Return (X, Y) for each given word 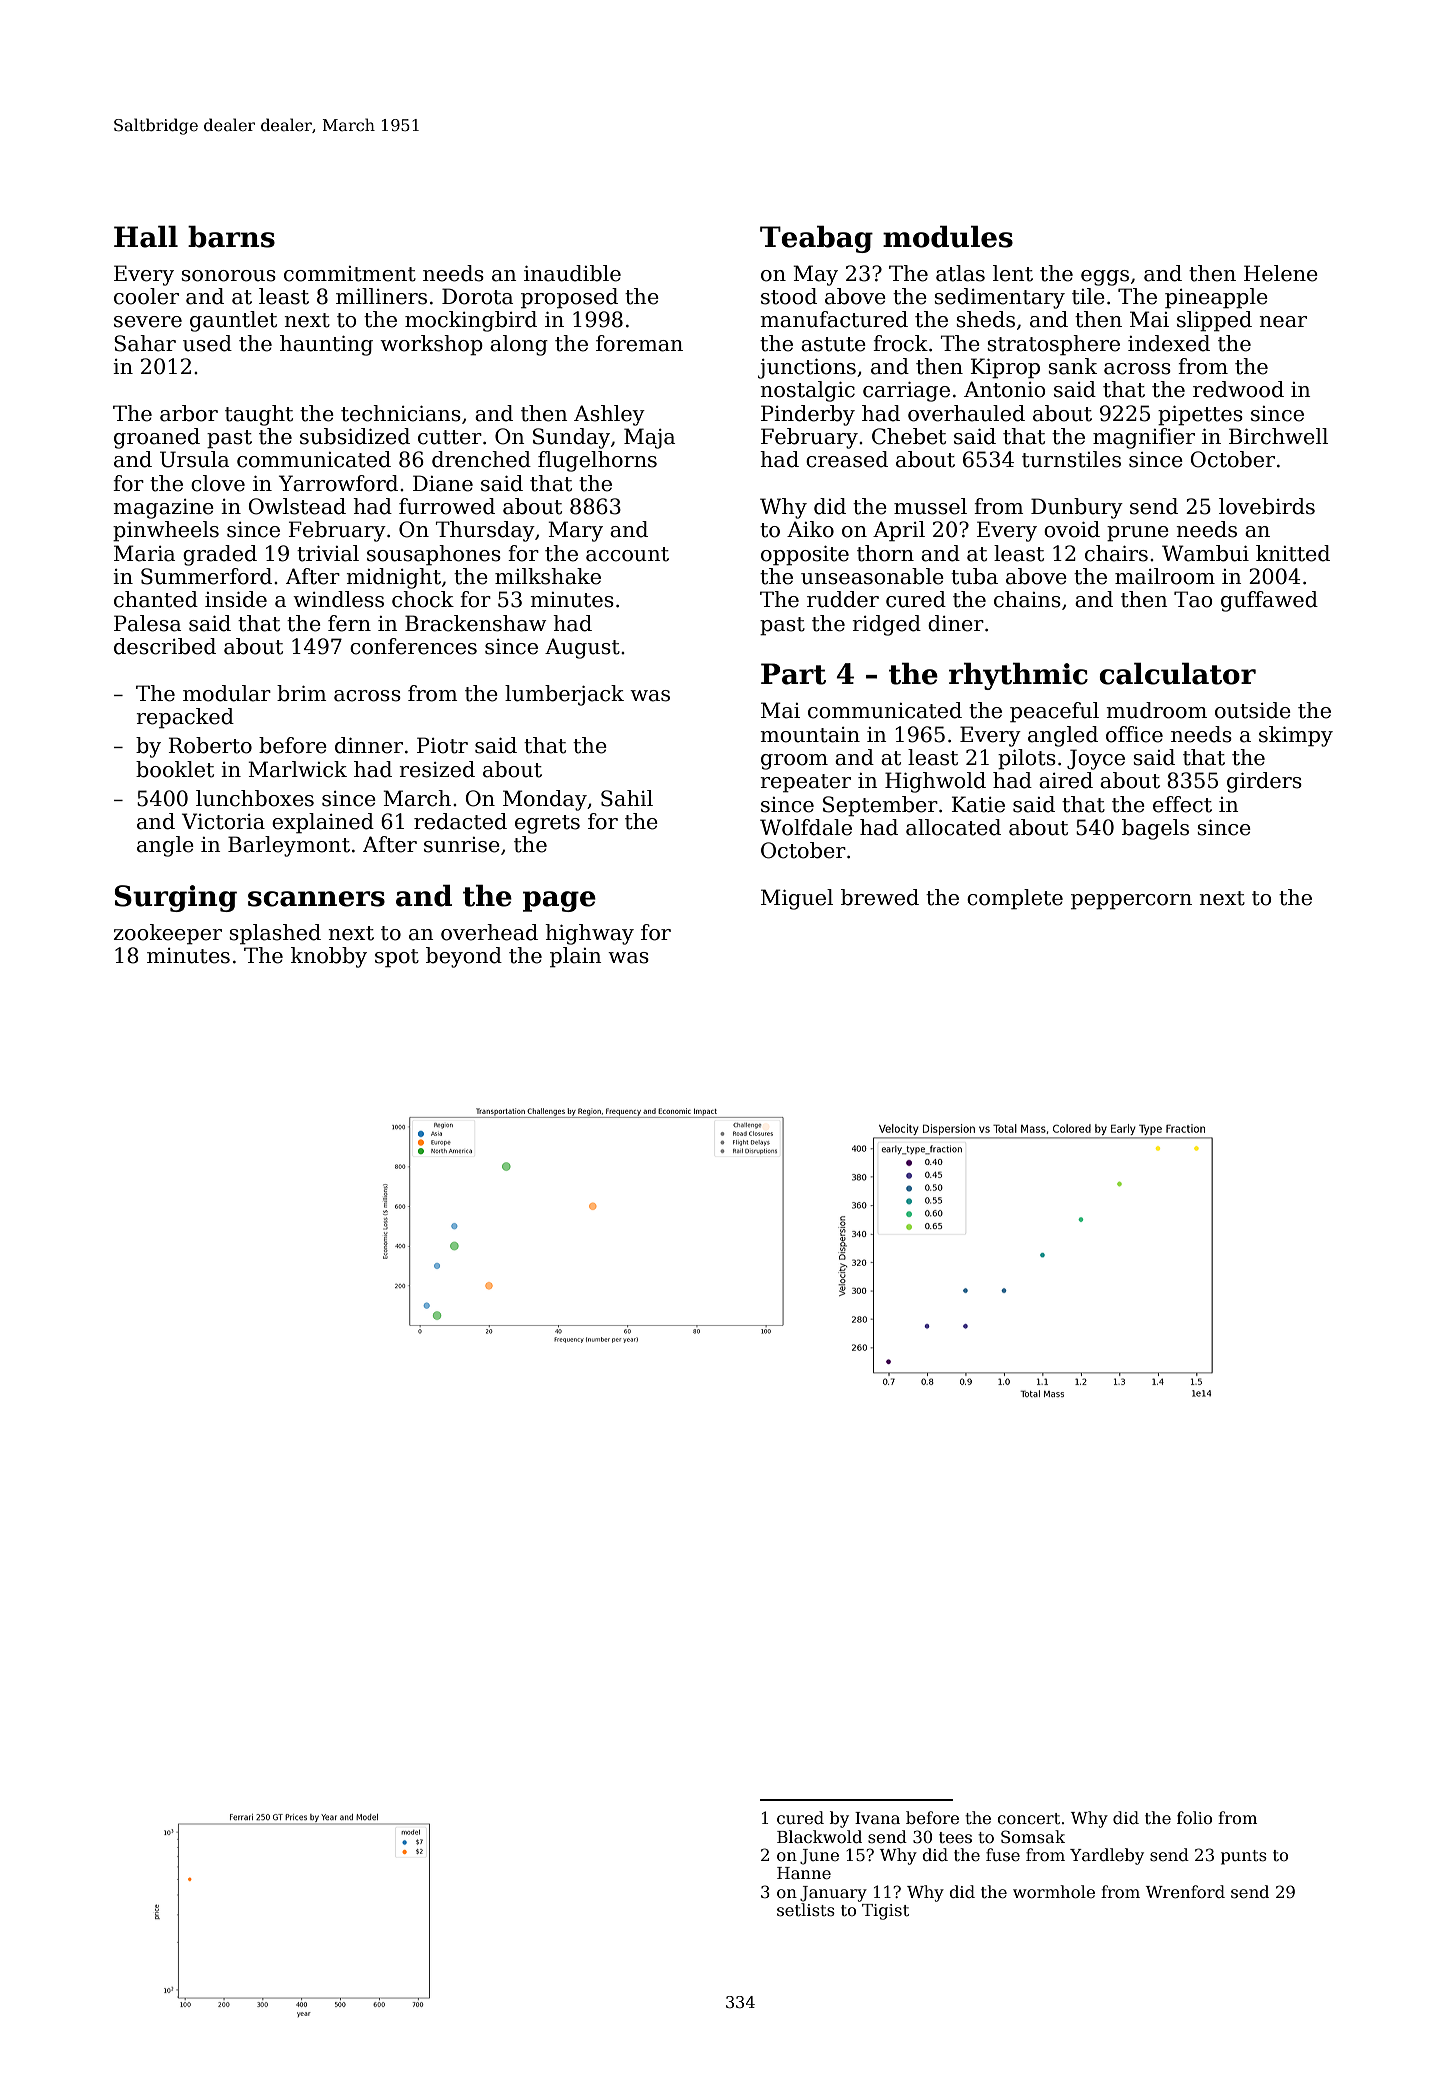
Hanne (804, 1873)
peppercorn (1131, 902)
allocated (953, 827)
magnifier (1144, 438)
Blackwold (819, 1837)
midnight (394, 578)
